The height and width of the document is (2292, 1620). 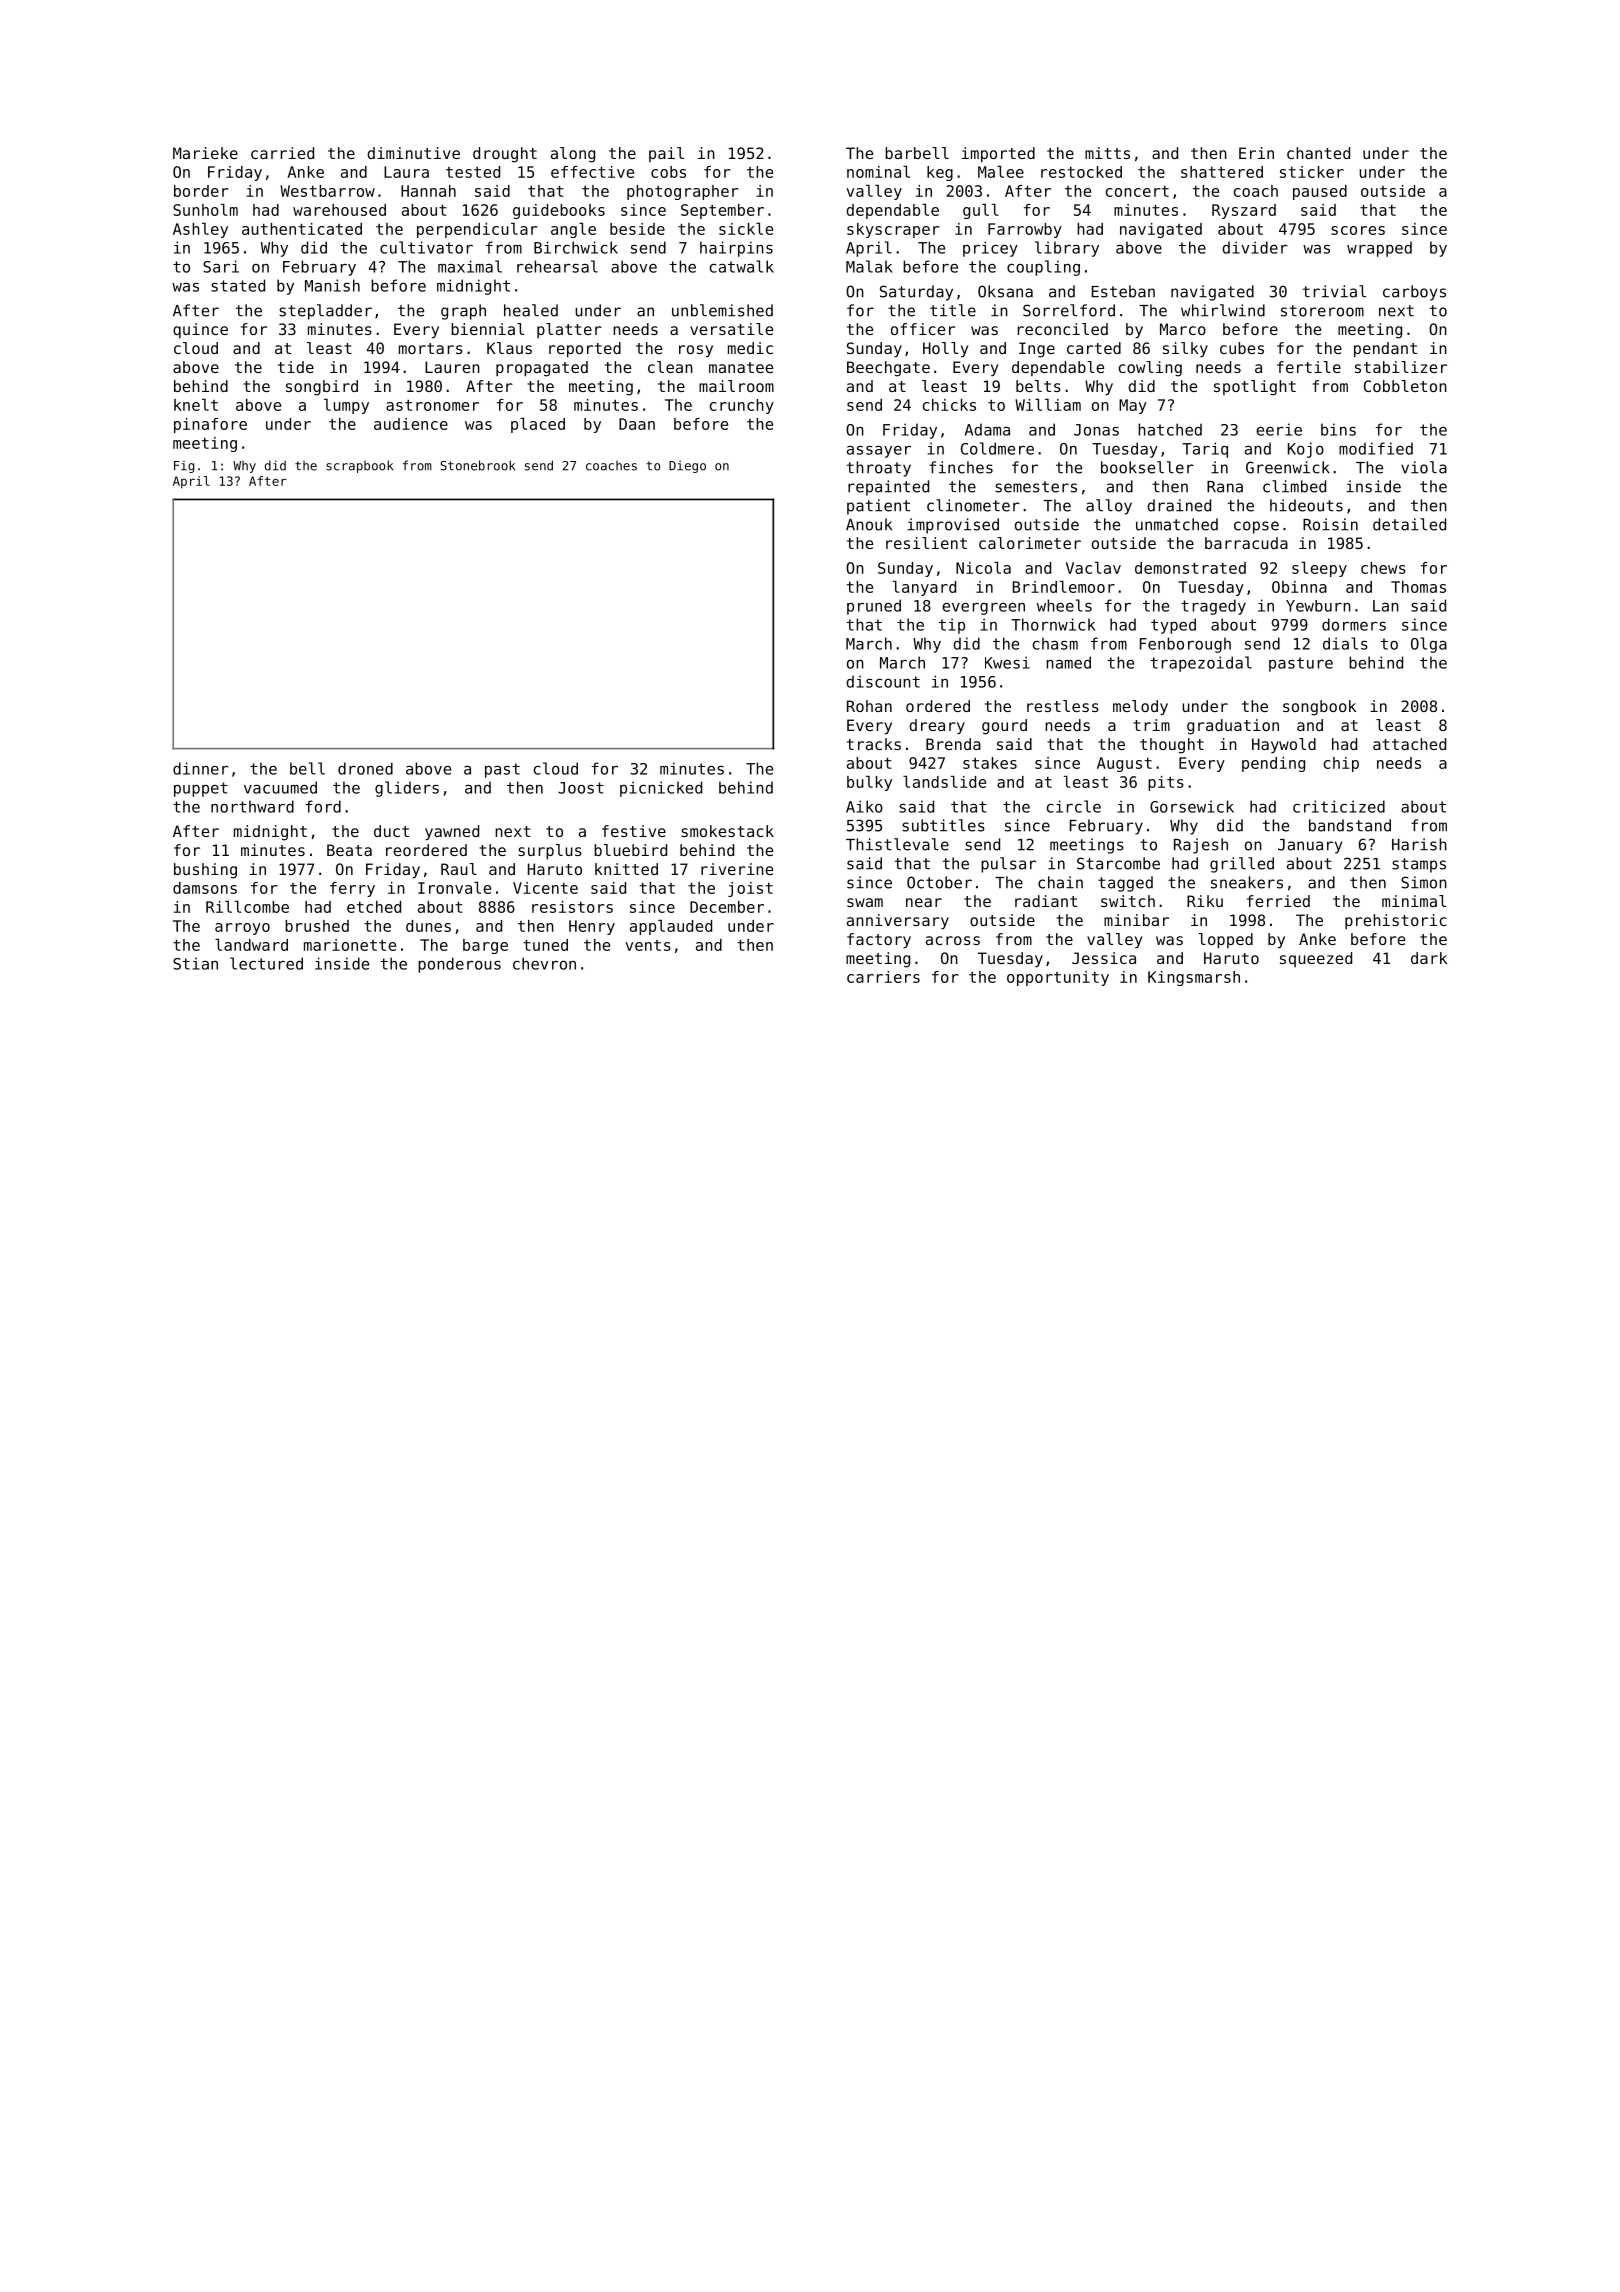 I want to click on divider, so click(x=1255, y=247).
